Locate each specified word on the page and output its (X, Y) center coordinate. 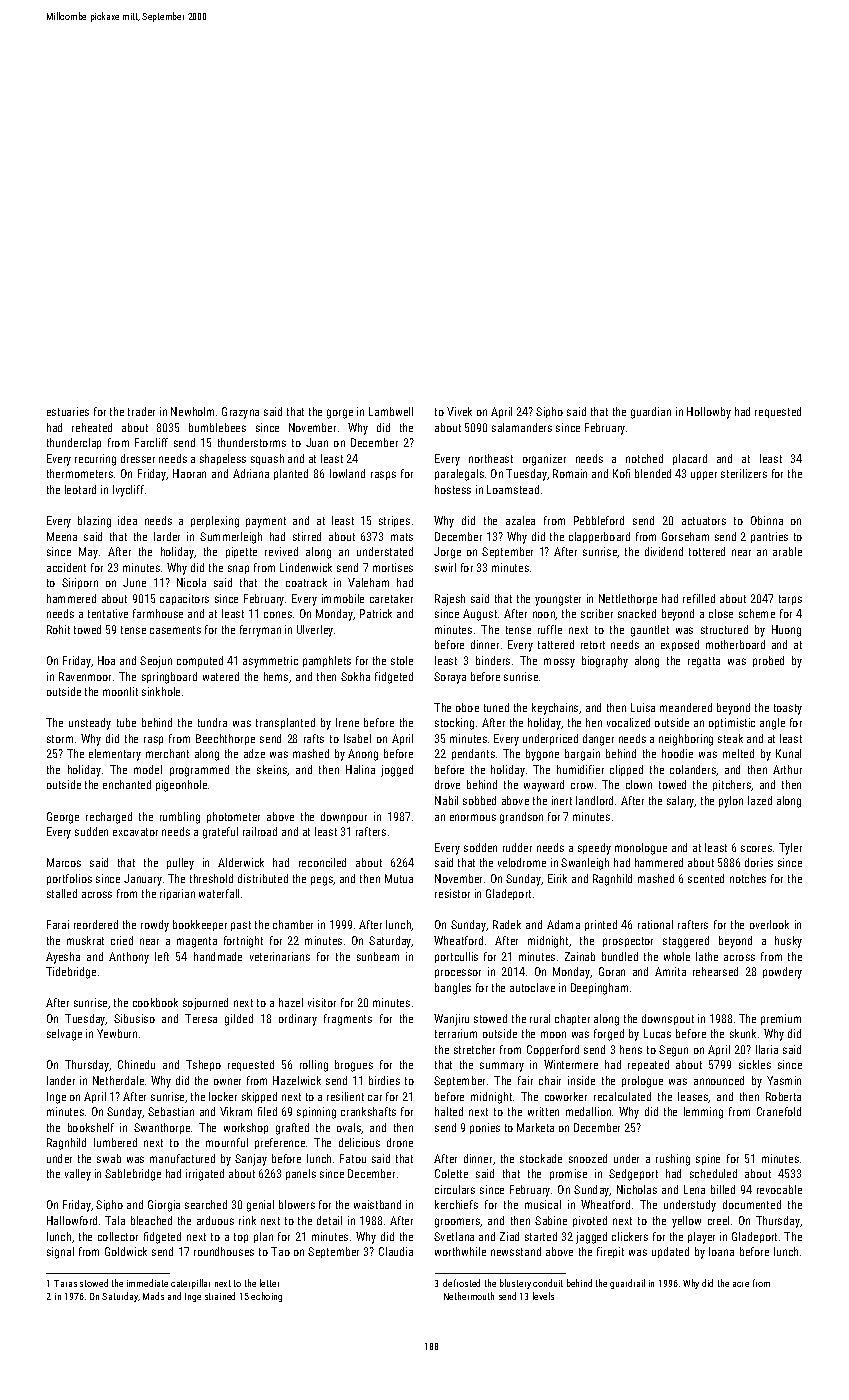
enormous (473, 817)
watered (221, 676)
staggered (686, 942)
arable (787, 551)
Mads (153, 1296)
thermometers (80, 473)
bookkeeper (200, 925)
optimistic (732, 723)
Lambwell (391, 411)
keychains (555, 709)
